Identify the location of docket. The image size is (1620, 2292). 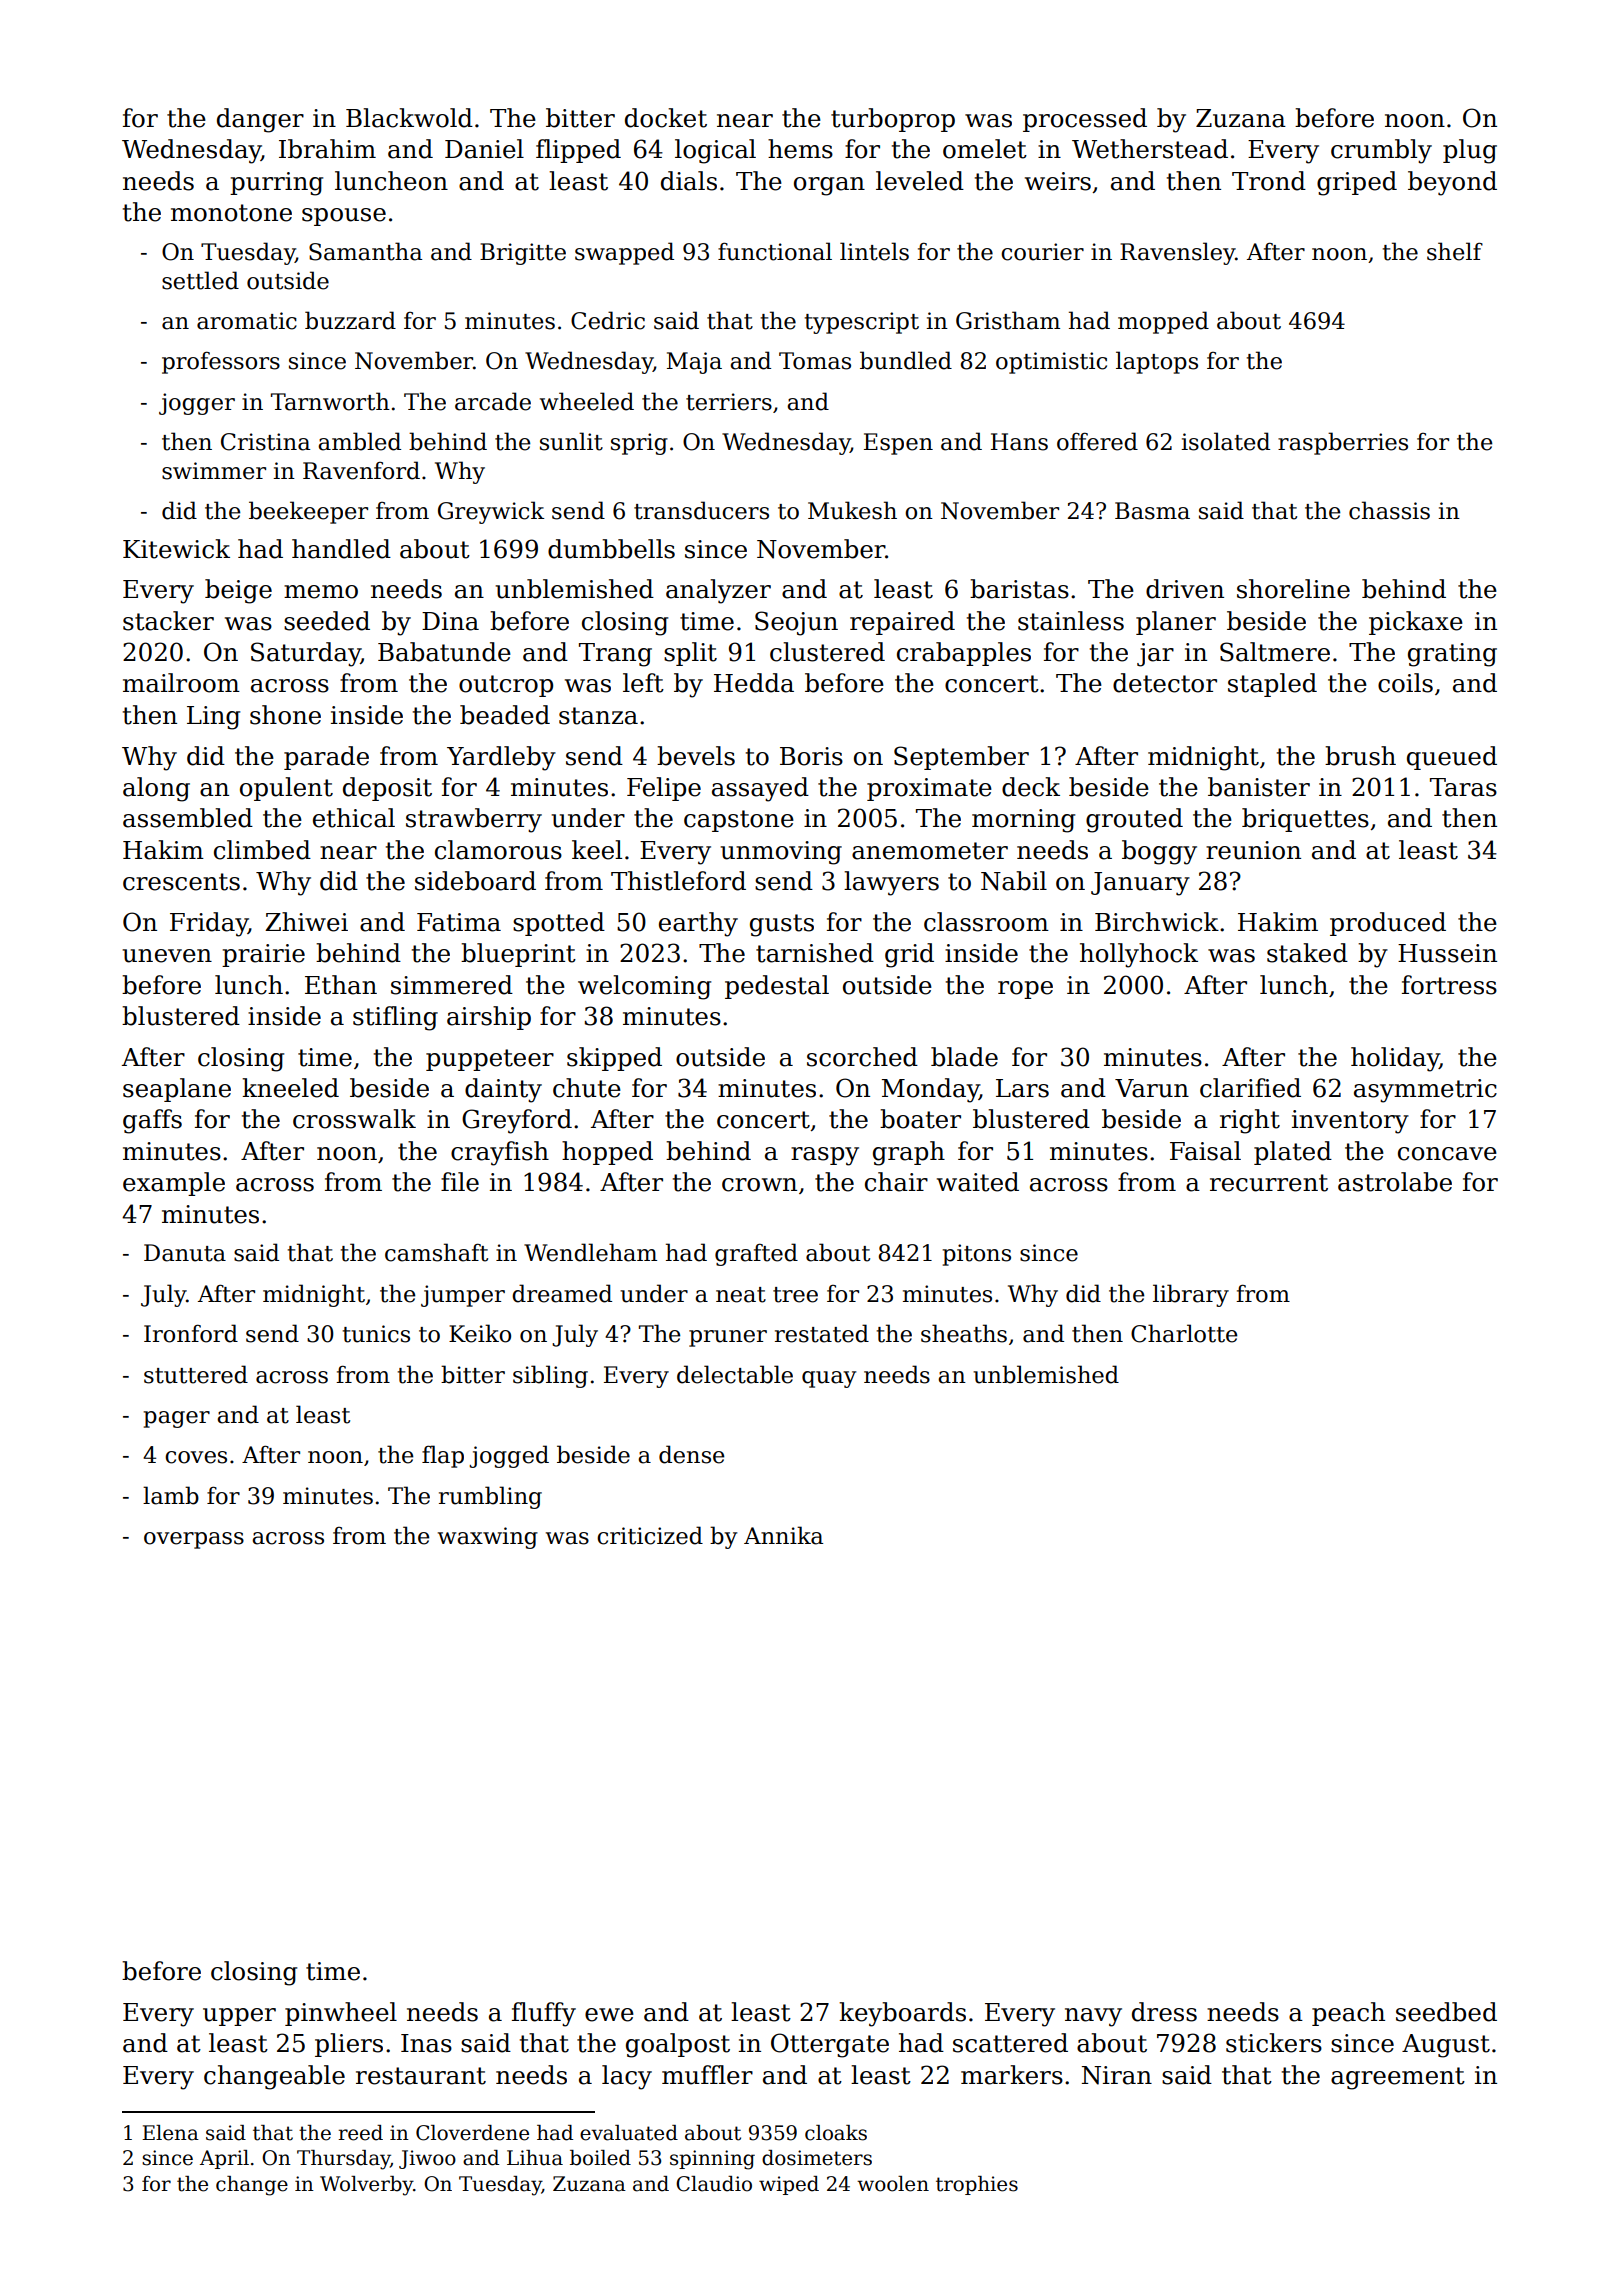
(666, 118).
